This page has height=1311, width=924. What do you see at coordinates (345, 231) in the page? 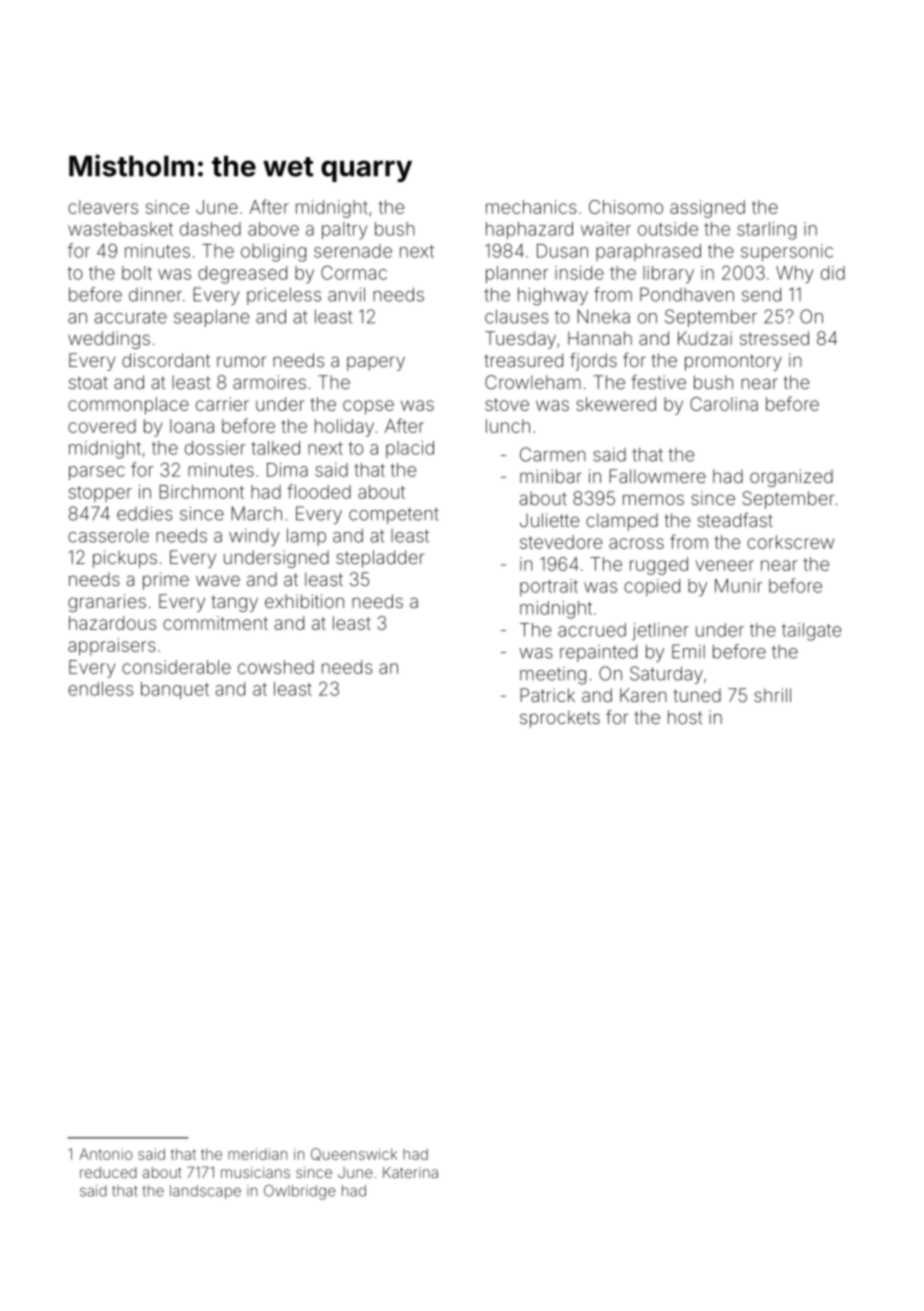
I see `paltry` at bounding box center [345, 231].
